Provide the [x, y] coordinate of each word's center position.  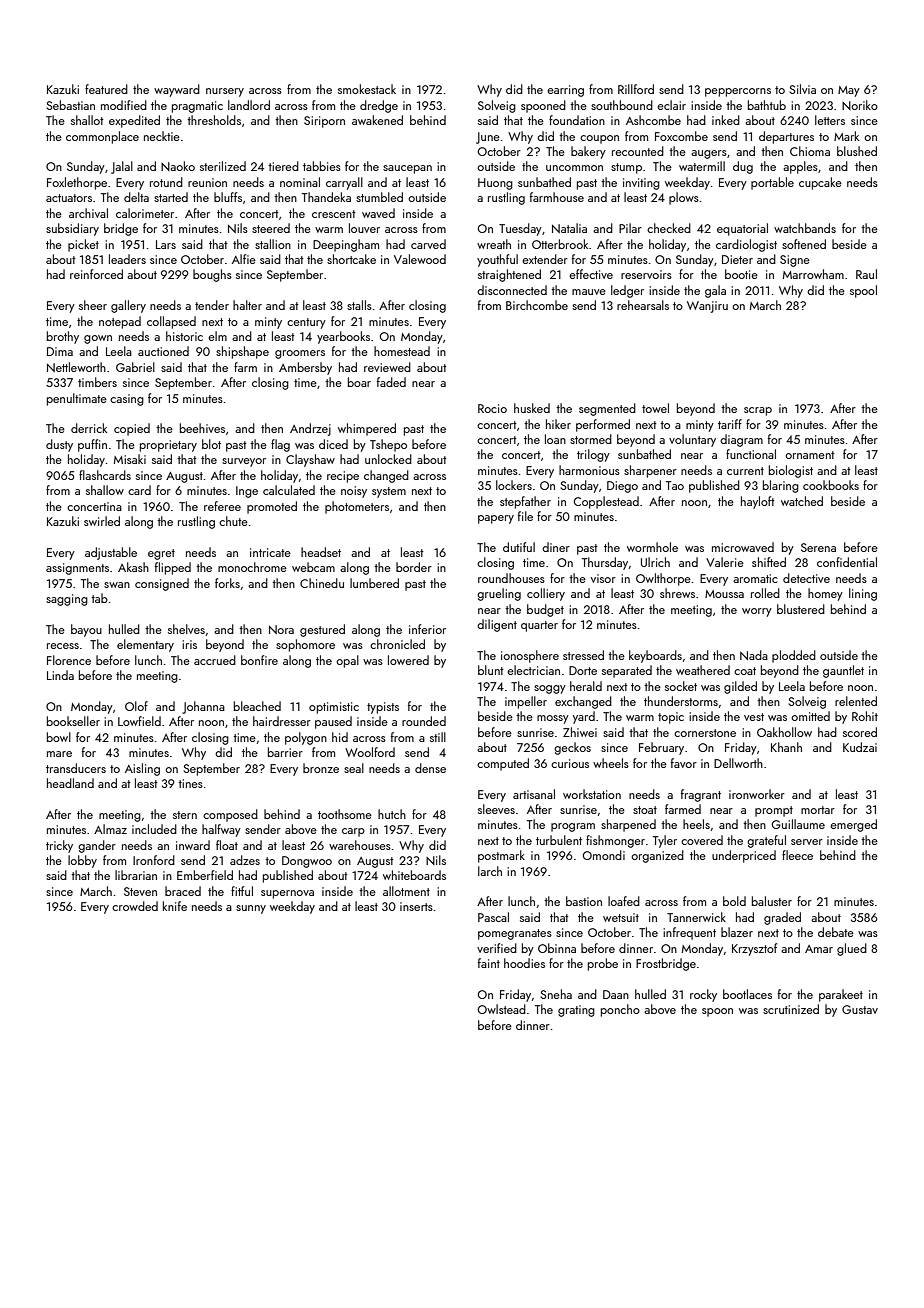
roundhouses [511, 578]
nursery [225, 92]
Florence [69, 660]
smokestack [367, 89]
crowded [135, 906]
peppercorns [738, 92]
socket [681, 686]
